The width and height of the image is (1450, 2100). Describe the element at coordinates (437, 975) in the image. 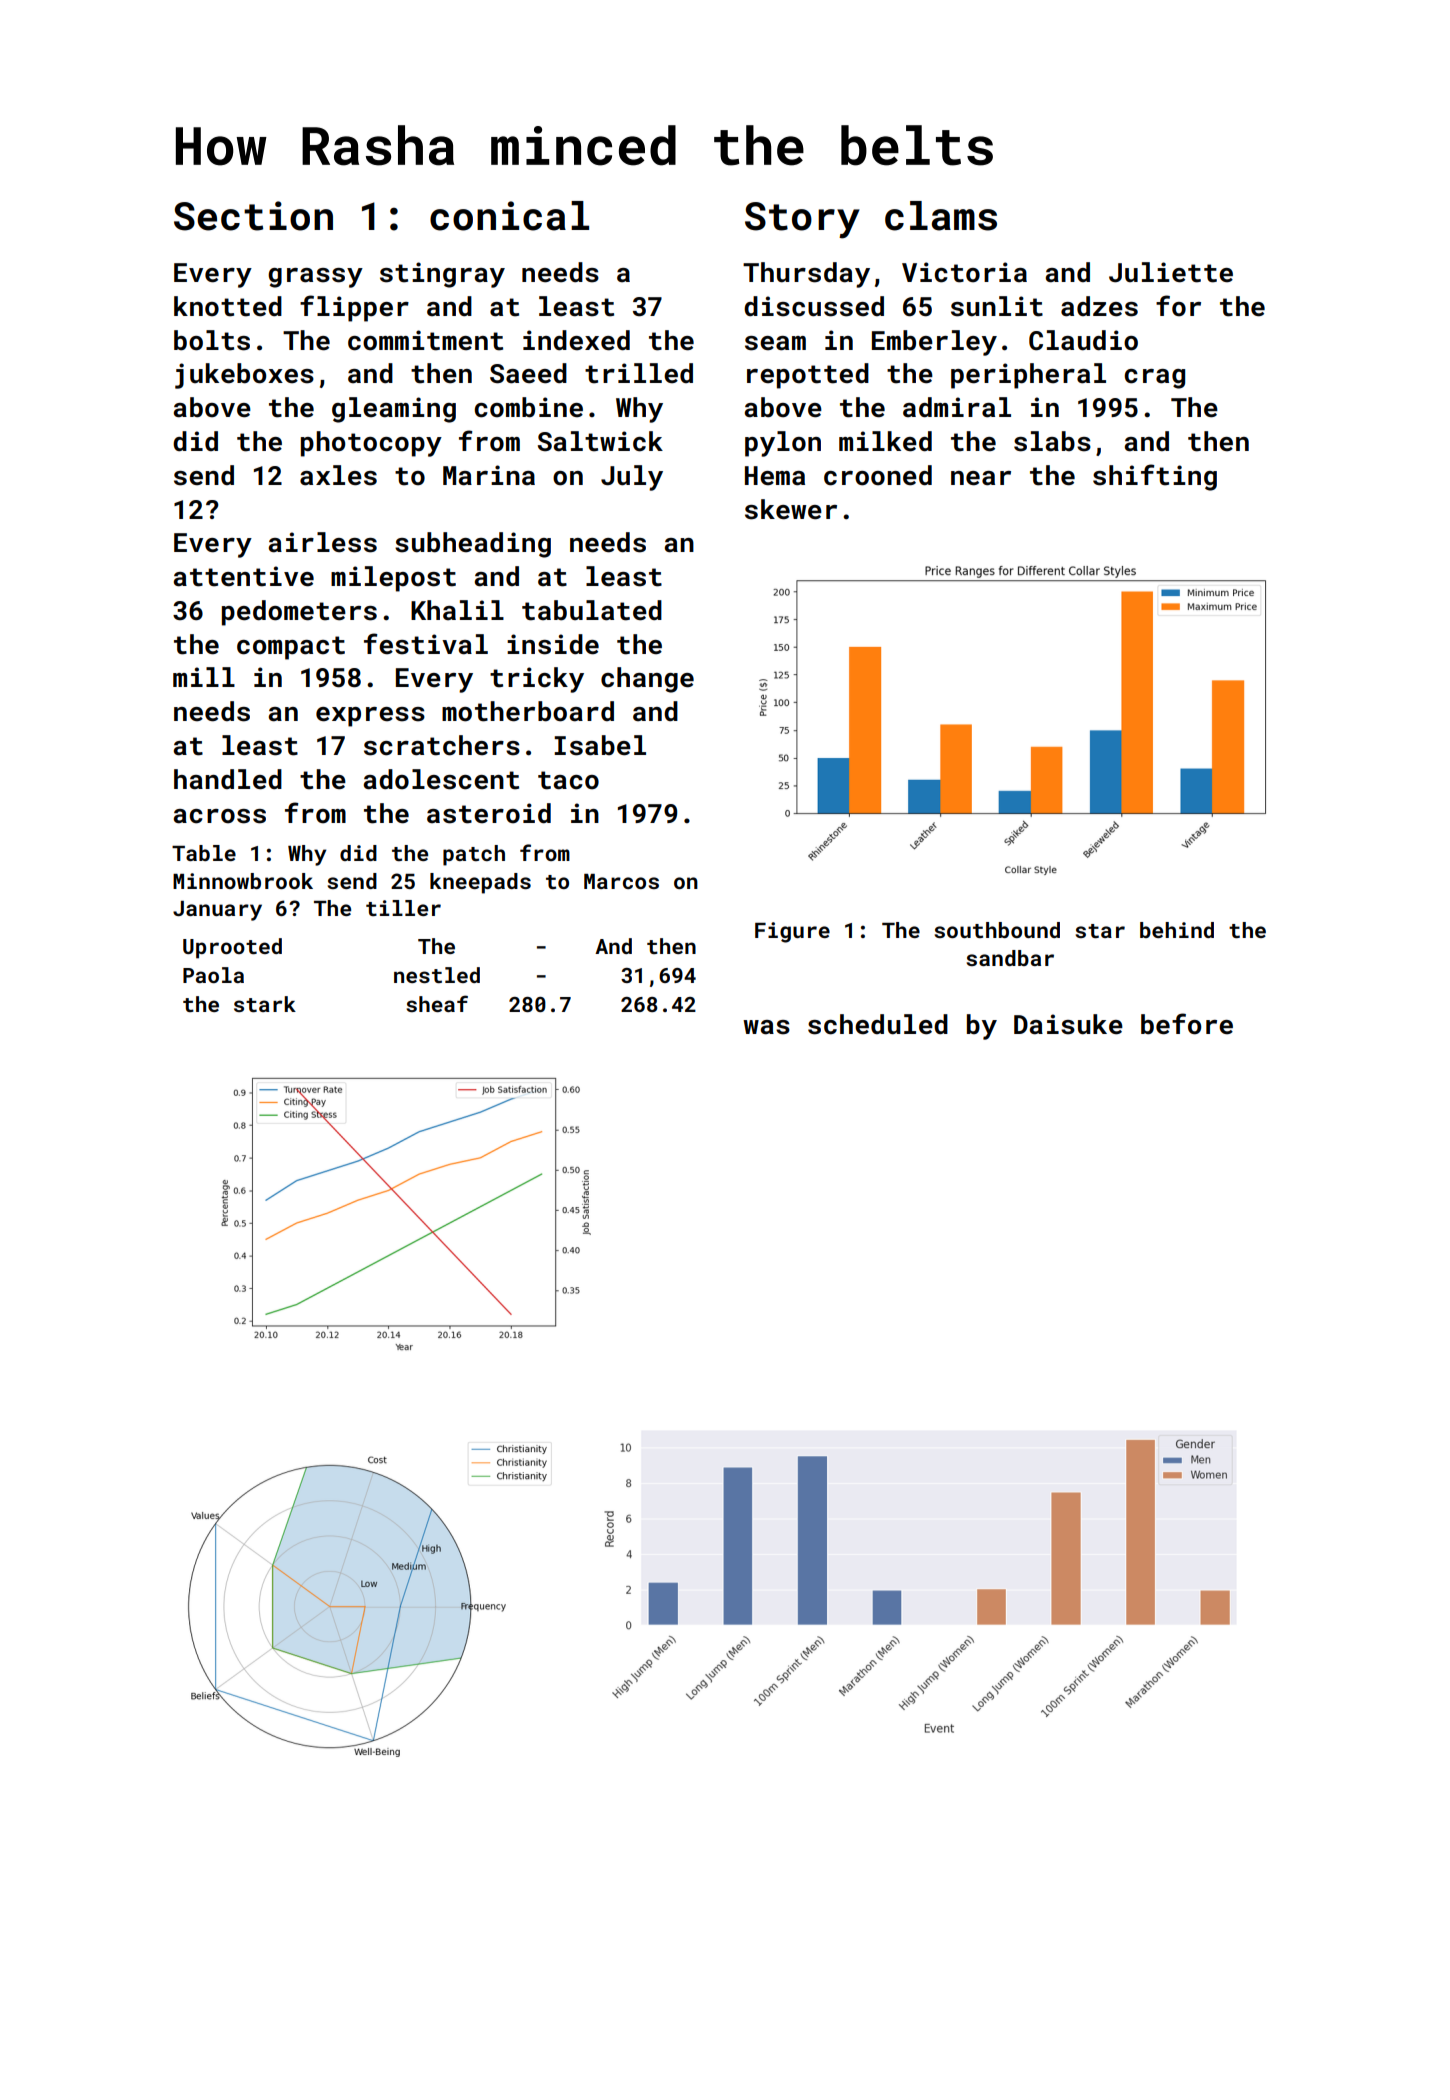

I see `nestled` at that location.
